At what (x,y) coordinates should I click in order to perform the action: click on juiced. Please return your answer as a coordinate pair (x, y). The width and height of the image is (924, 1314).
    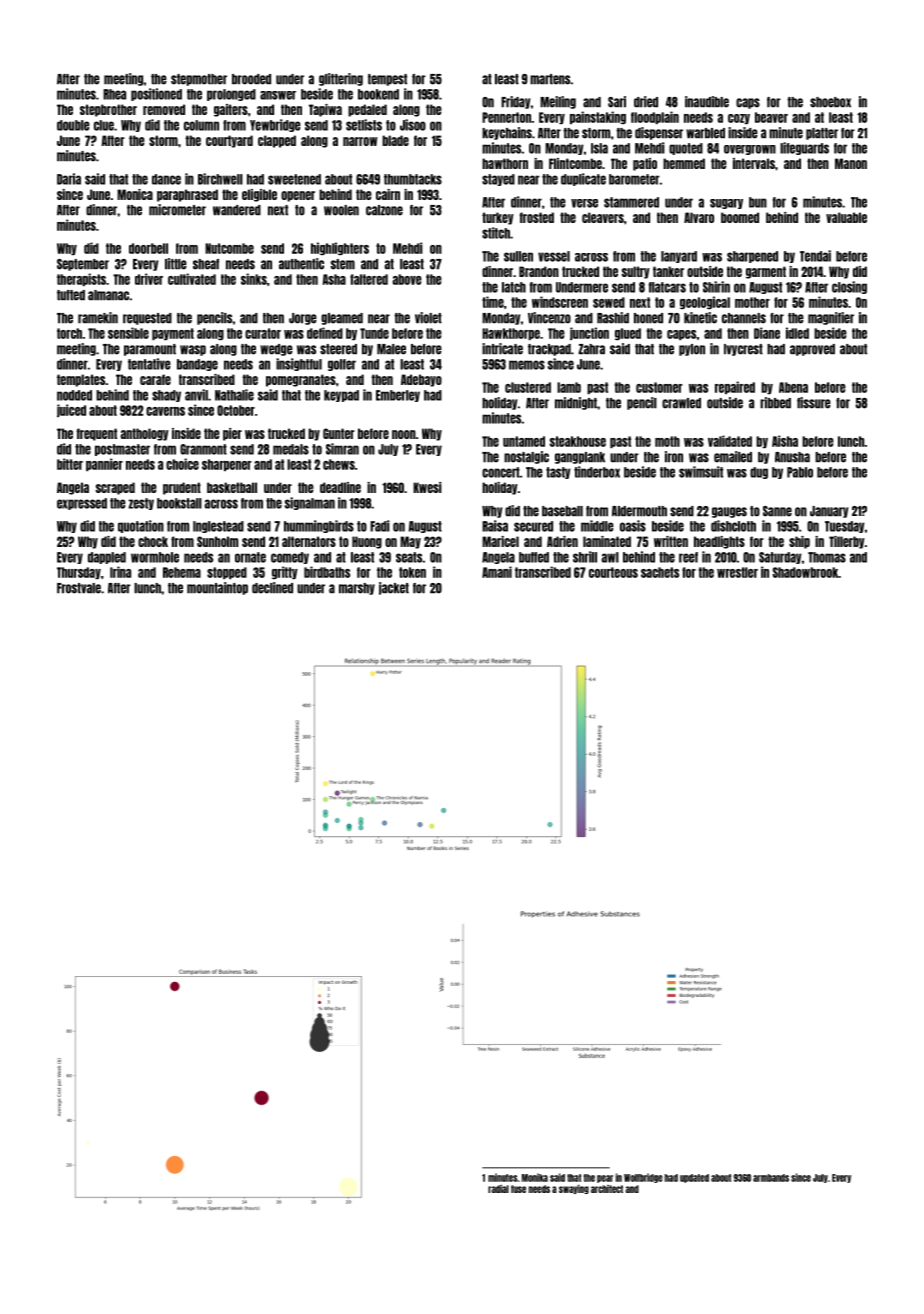
    Looking at the image, I should click on (71, 410).
